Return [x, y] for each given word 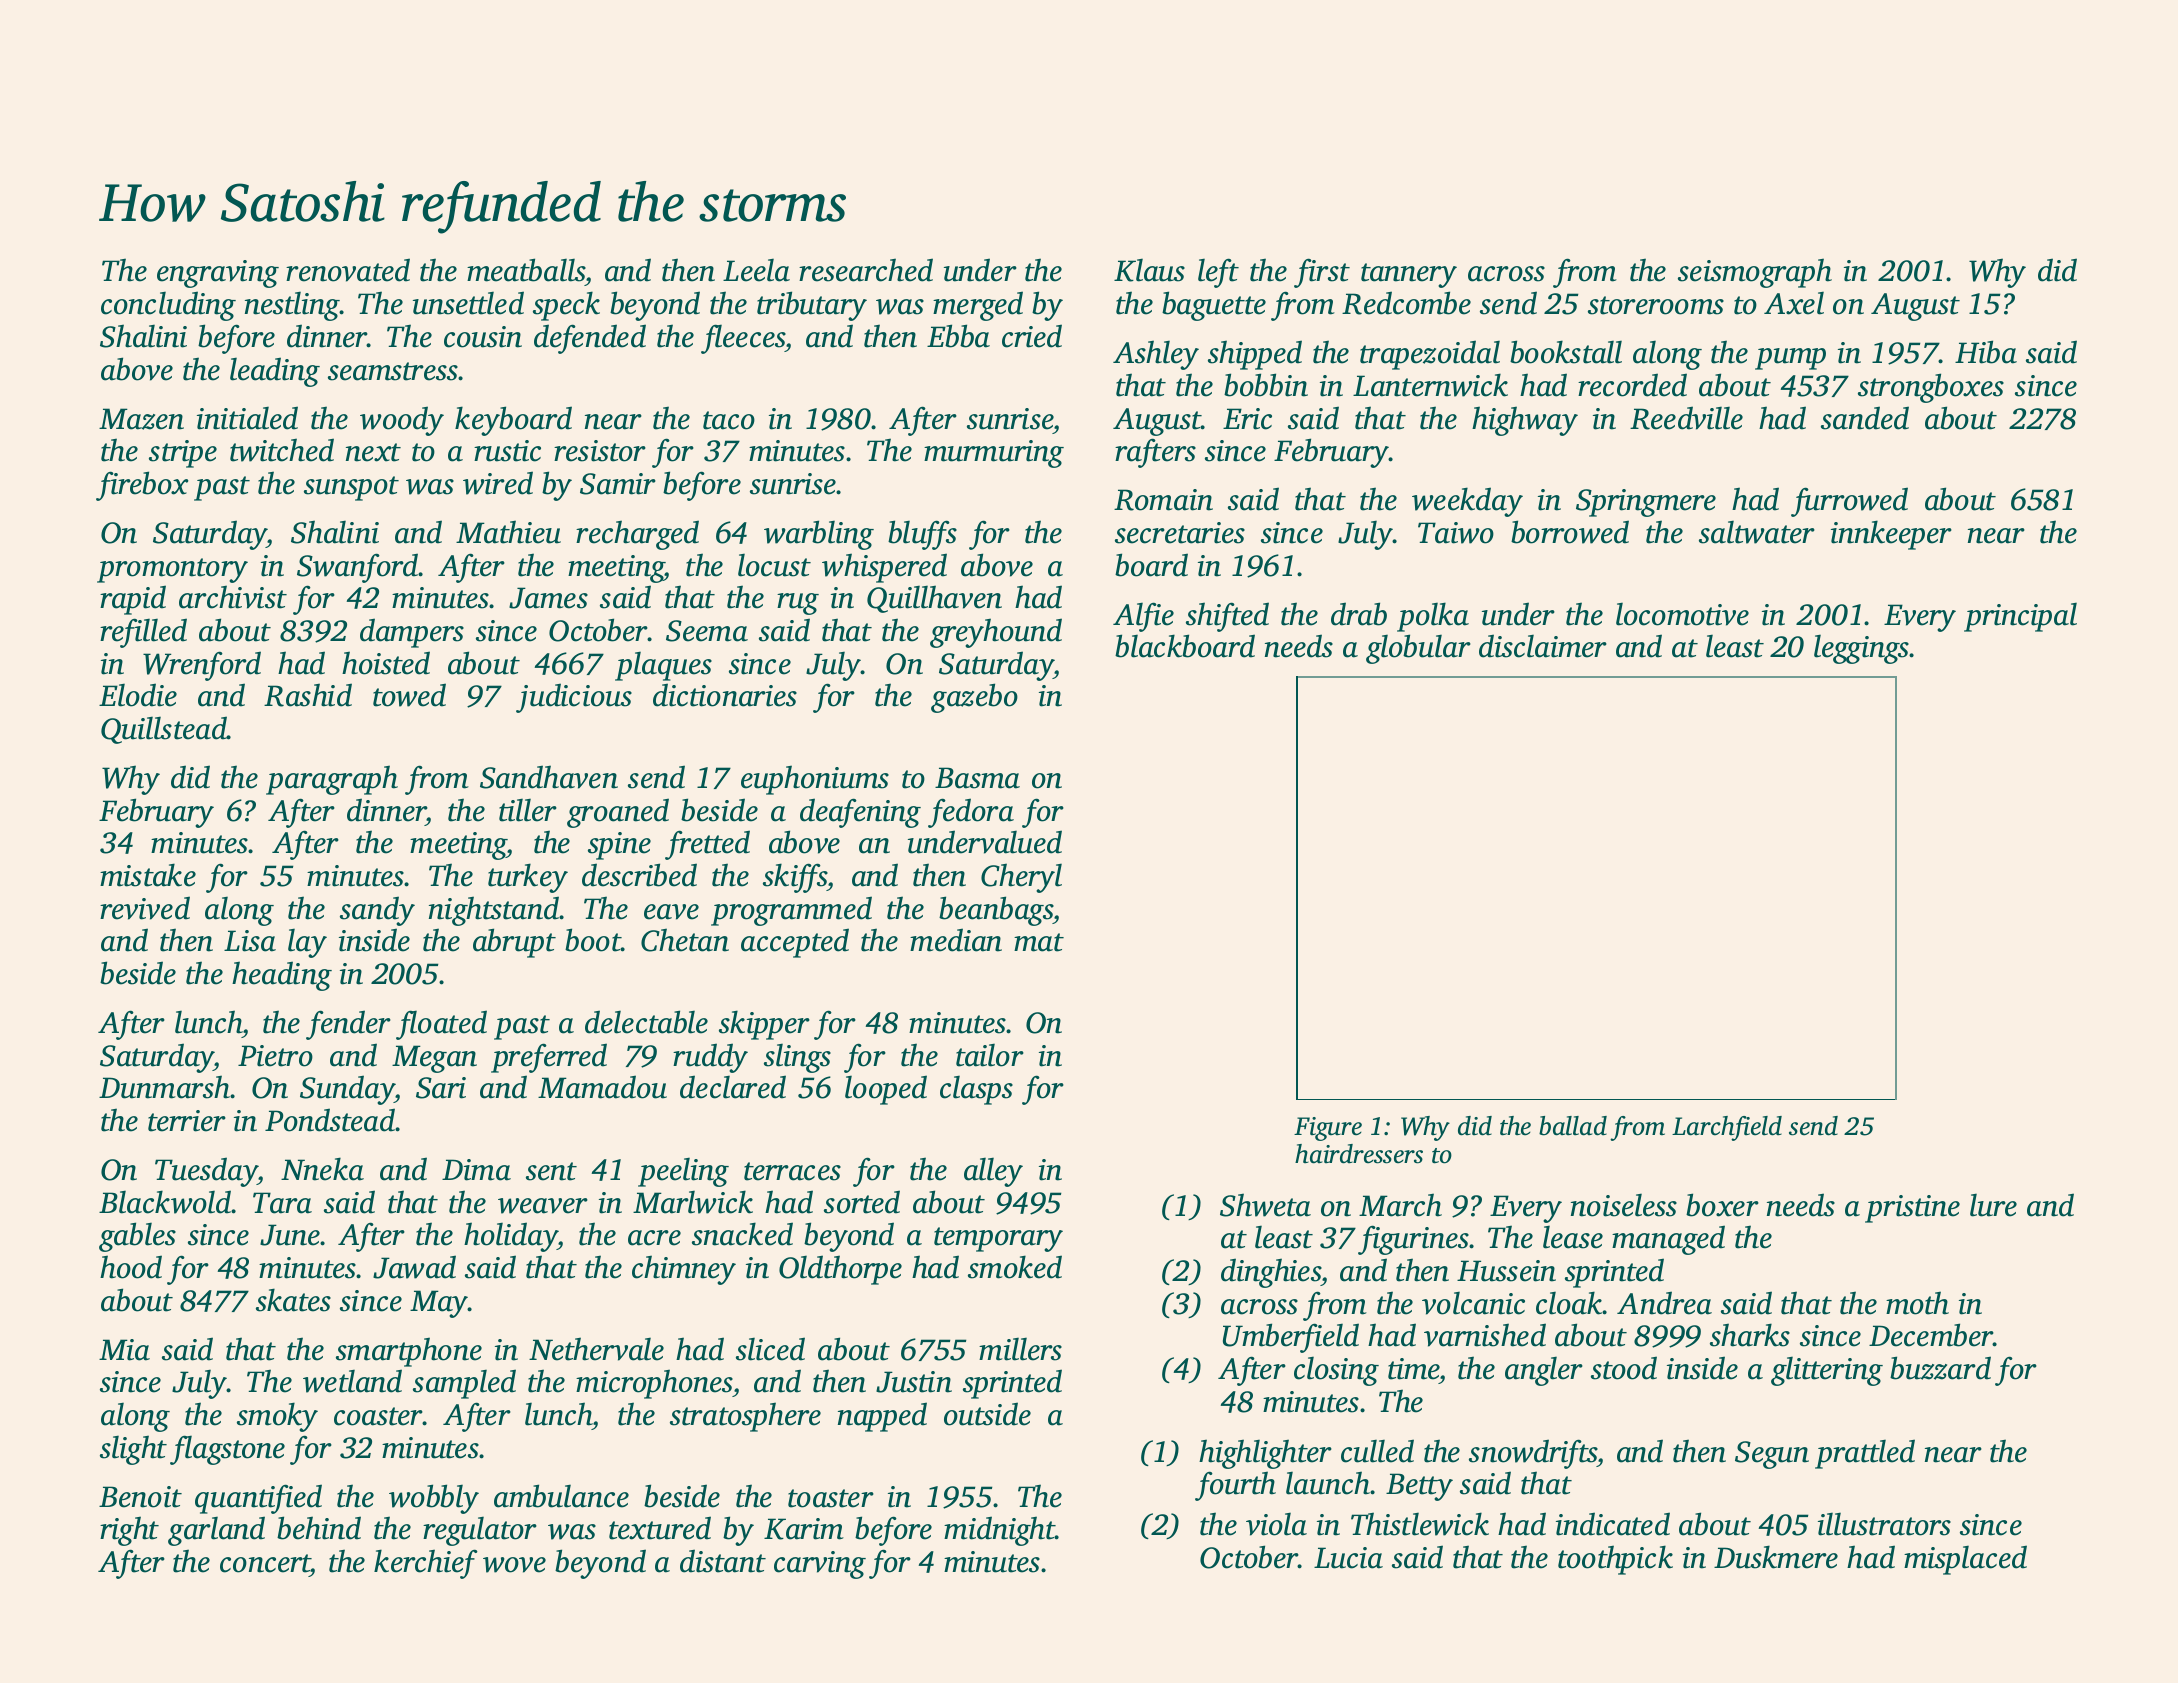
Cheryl [1021, 878]
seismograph [1755, 273]
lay [307, 943]
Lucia [1348, 1558]
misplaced [1965, 1560]
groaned [618, 813]
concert [265, 1563]
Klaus [1149, 270]
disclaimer [1543, 646]
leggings [1862, 649]
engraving [218, 274]
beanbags [996, 911]
